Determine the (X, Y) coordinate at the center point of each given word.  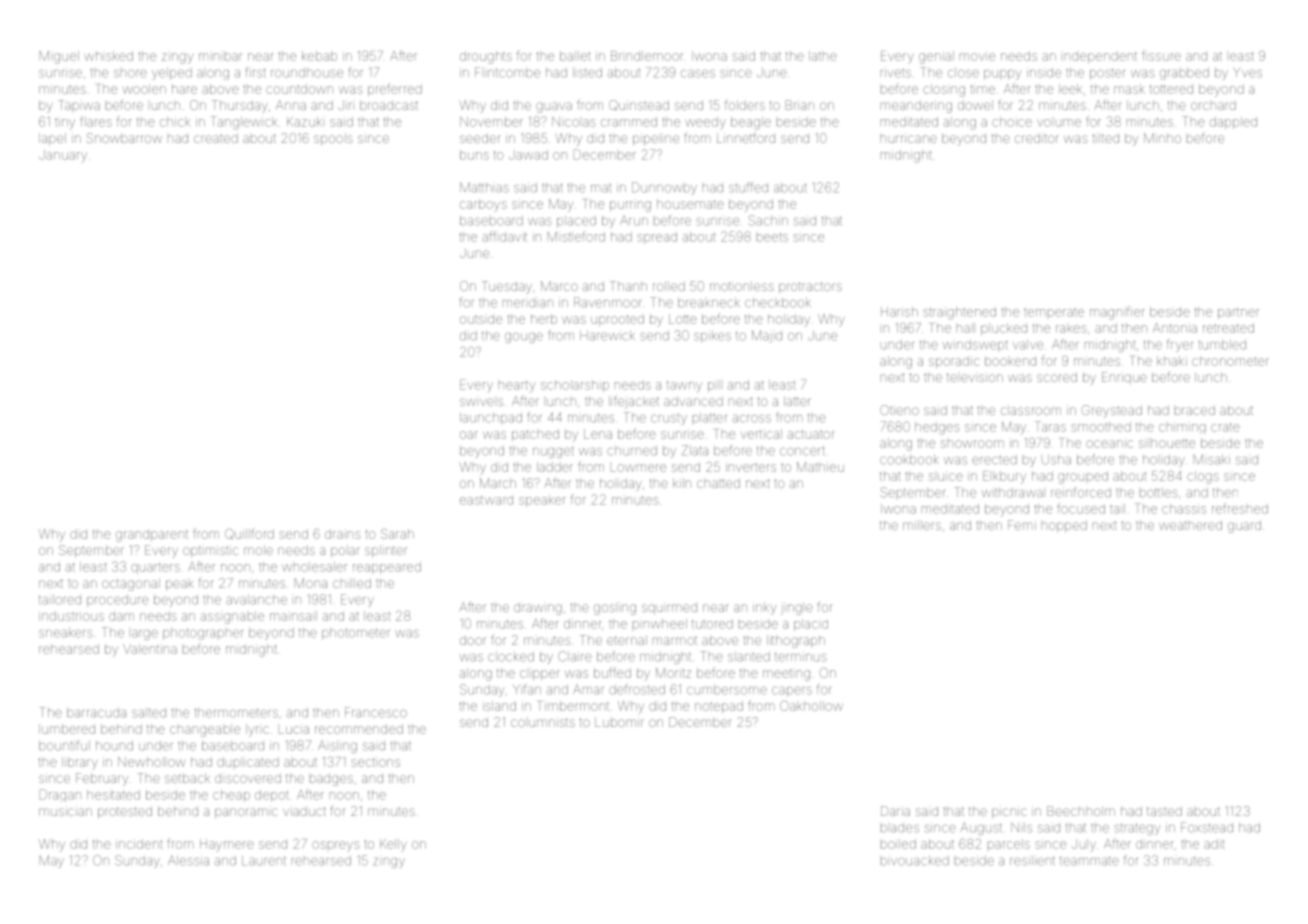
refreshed (1240, 508)
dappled (1233, 123)
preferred (395, 89)
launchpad (491, 419)
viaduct (304, 811)
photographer (203, 634)
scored (1057, 377)
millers (922, 525)
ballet (575, 56)
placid (811, 625)
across (752, 418)
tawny (684, 387)
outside (481, 320)
